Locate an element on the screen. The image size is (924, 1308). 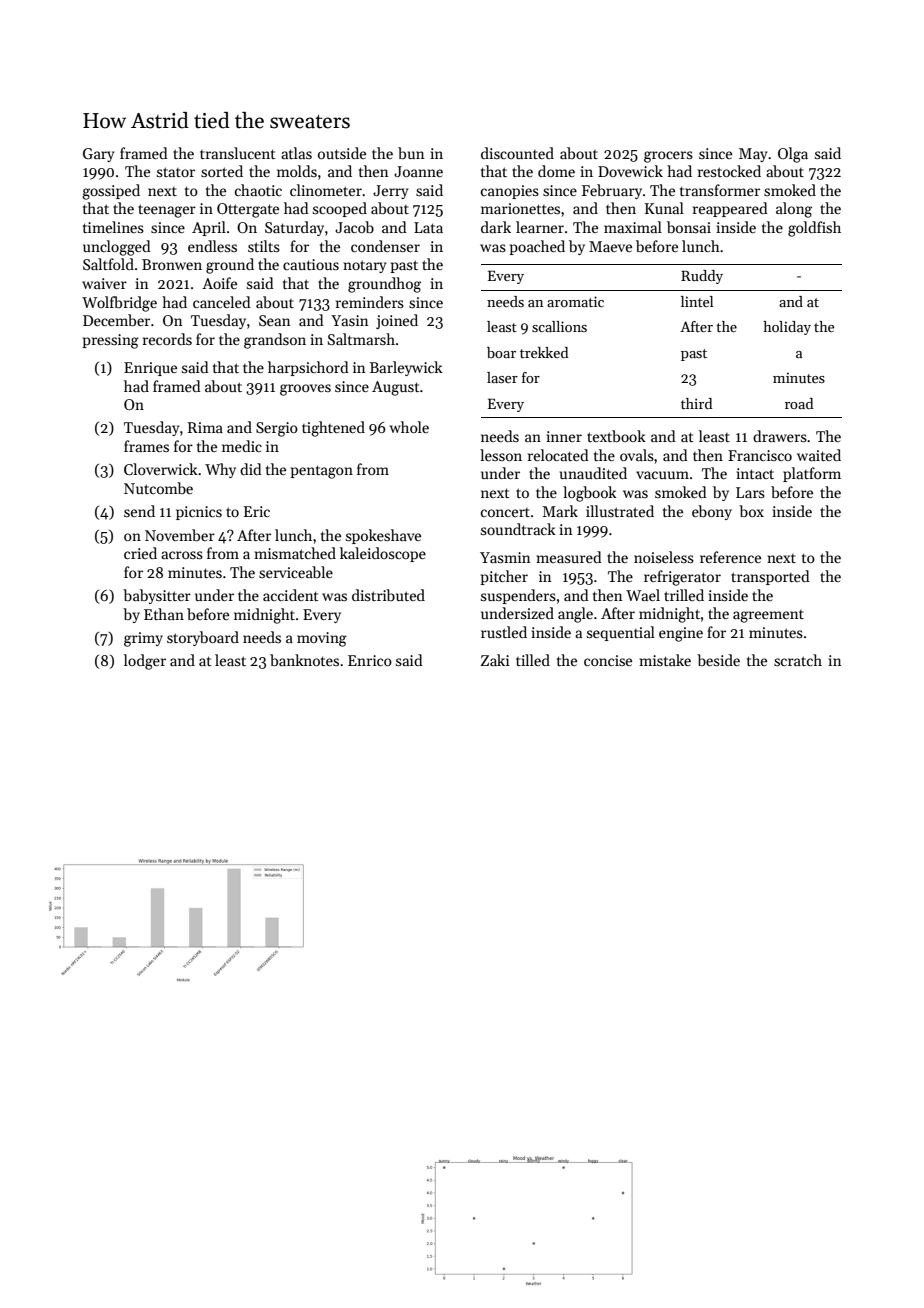
intact is located at coordinates (755, 473).
